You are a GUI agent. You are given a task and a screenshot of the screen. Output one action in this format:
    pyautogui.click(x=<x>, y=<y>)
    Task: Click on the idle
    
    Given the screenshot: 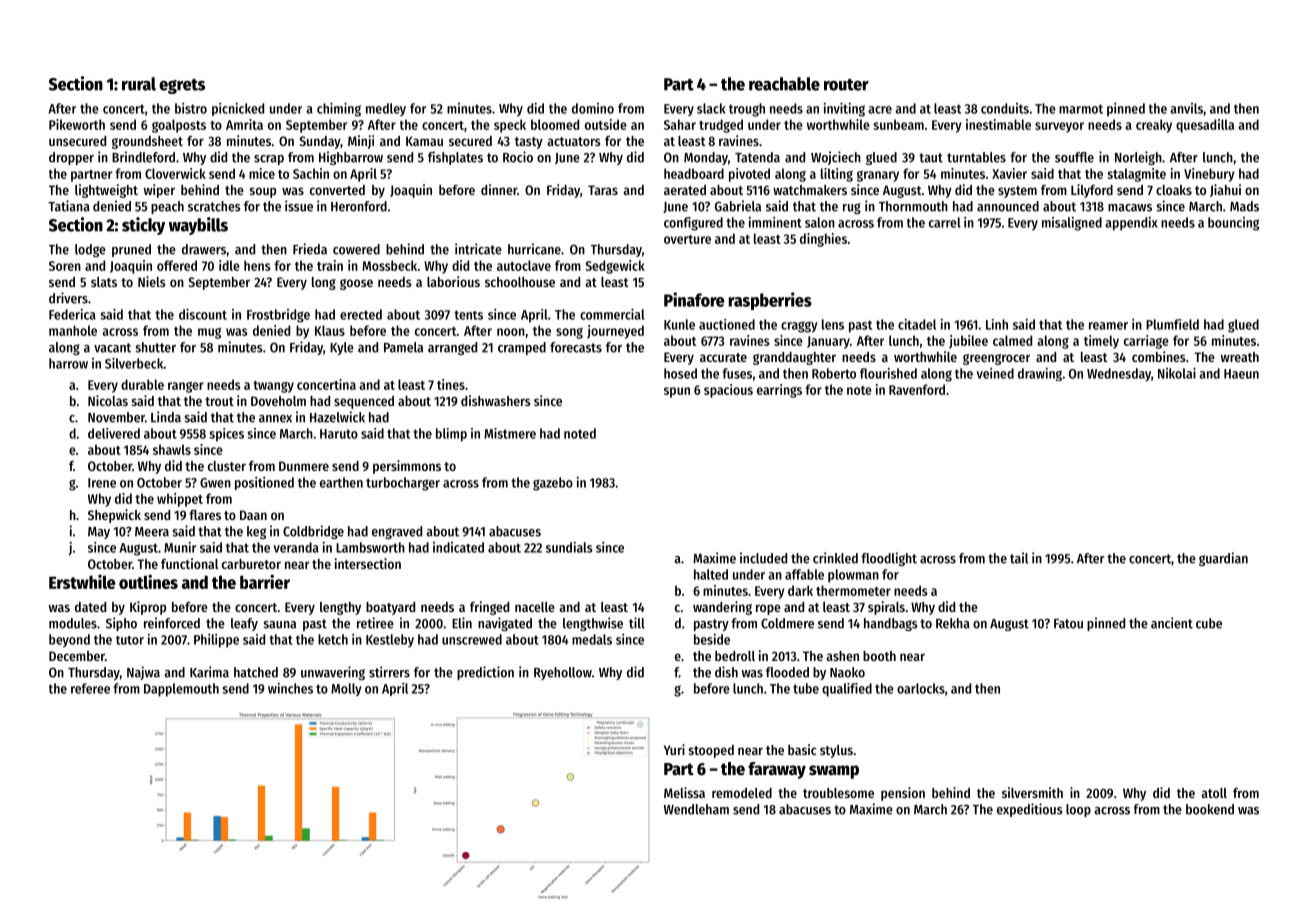 What is the action you would take?
    pyautogui.click(x=229, y=265)
